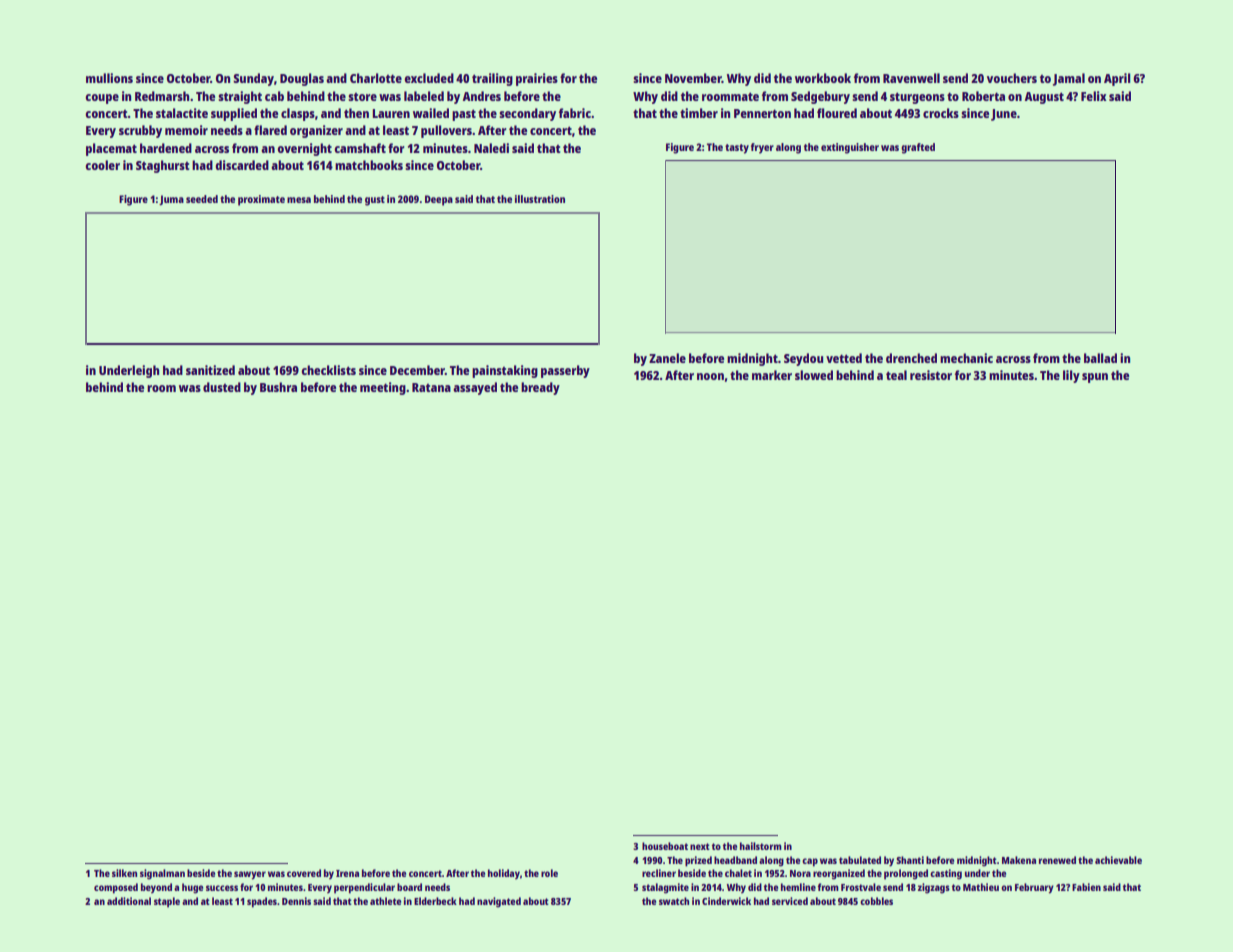  What do you see at coordinates (700, 846) in the screenshot?
I see `next` at bounding box center [700, 846].
